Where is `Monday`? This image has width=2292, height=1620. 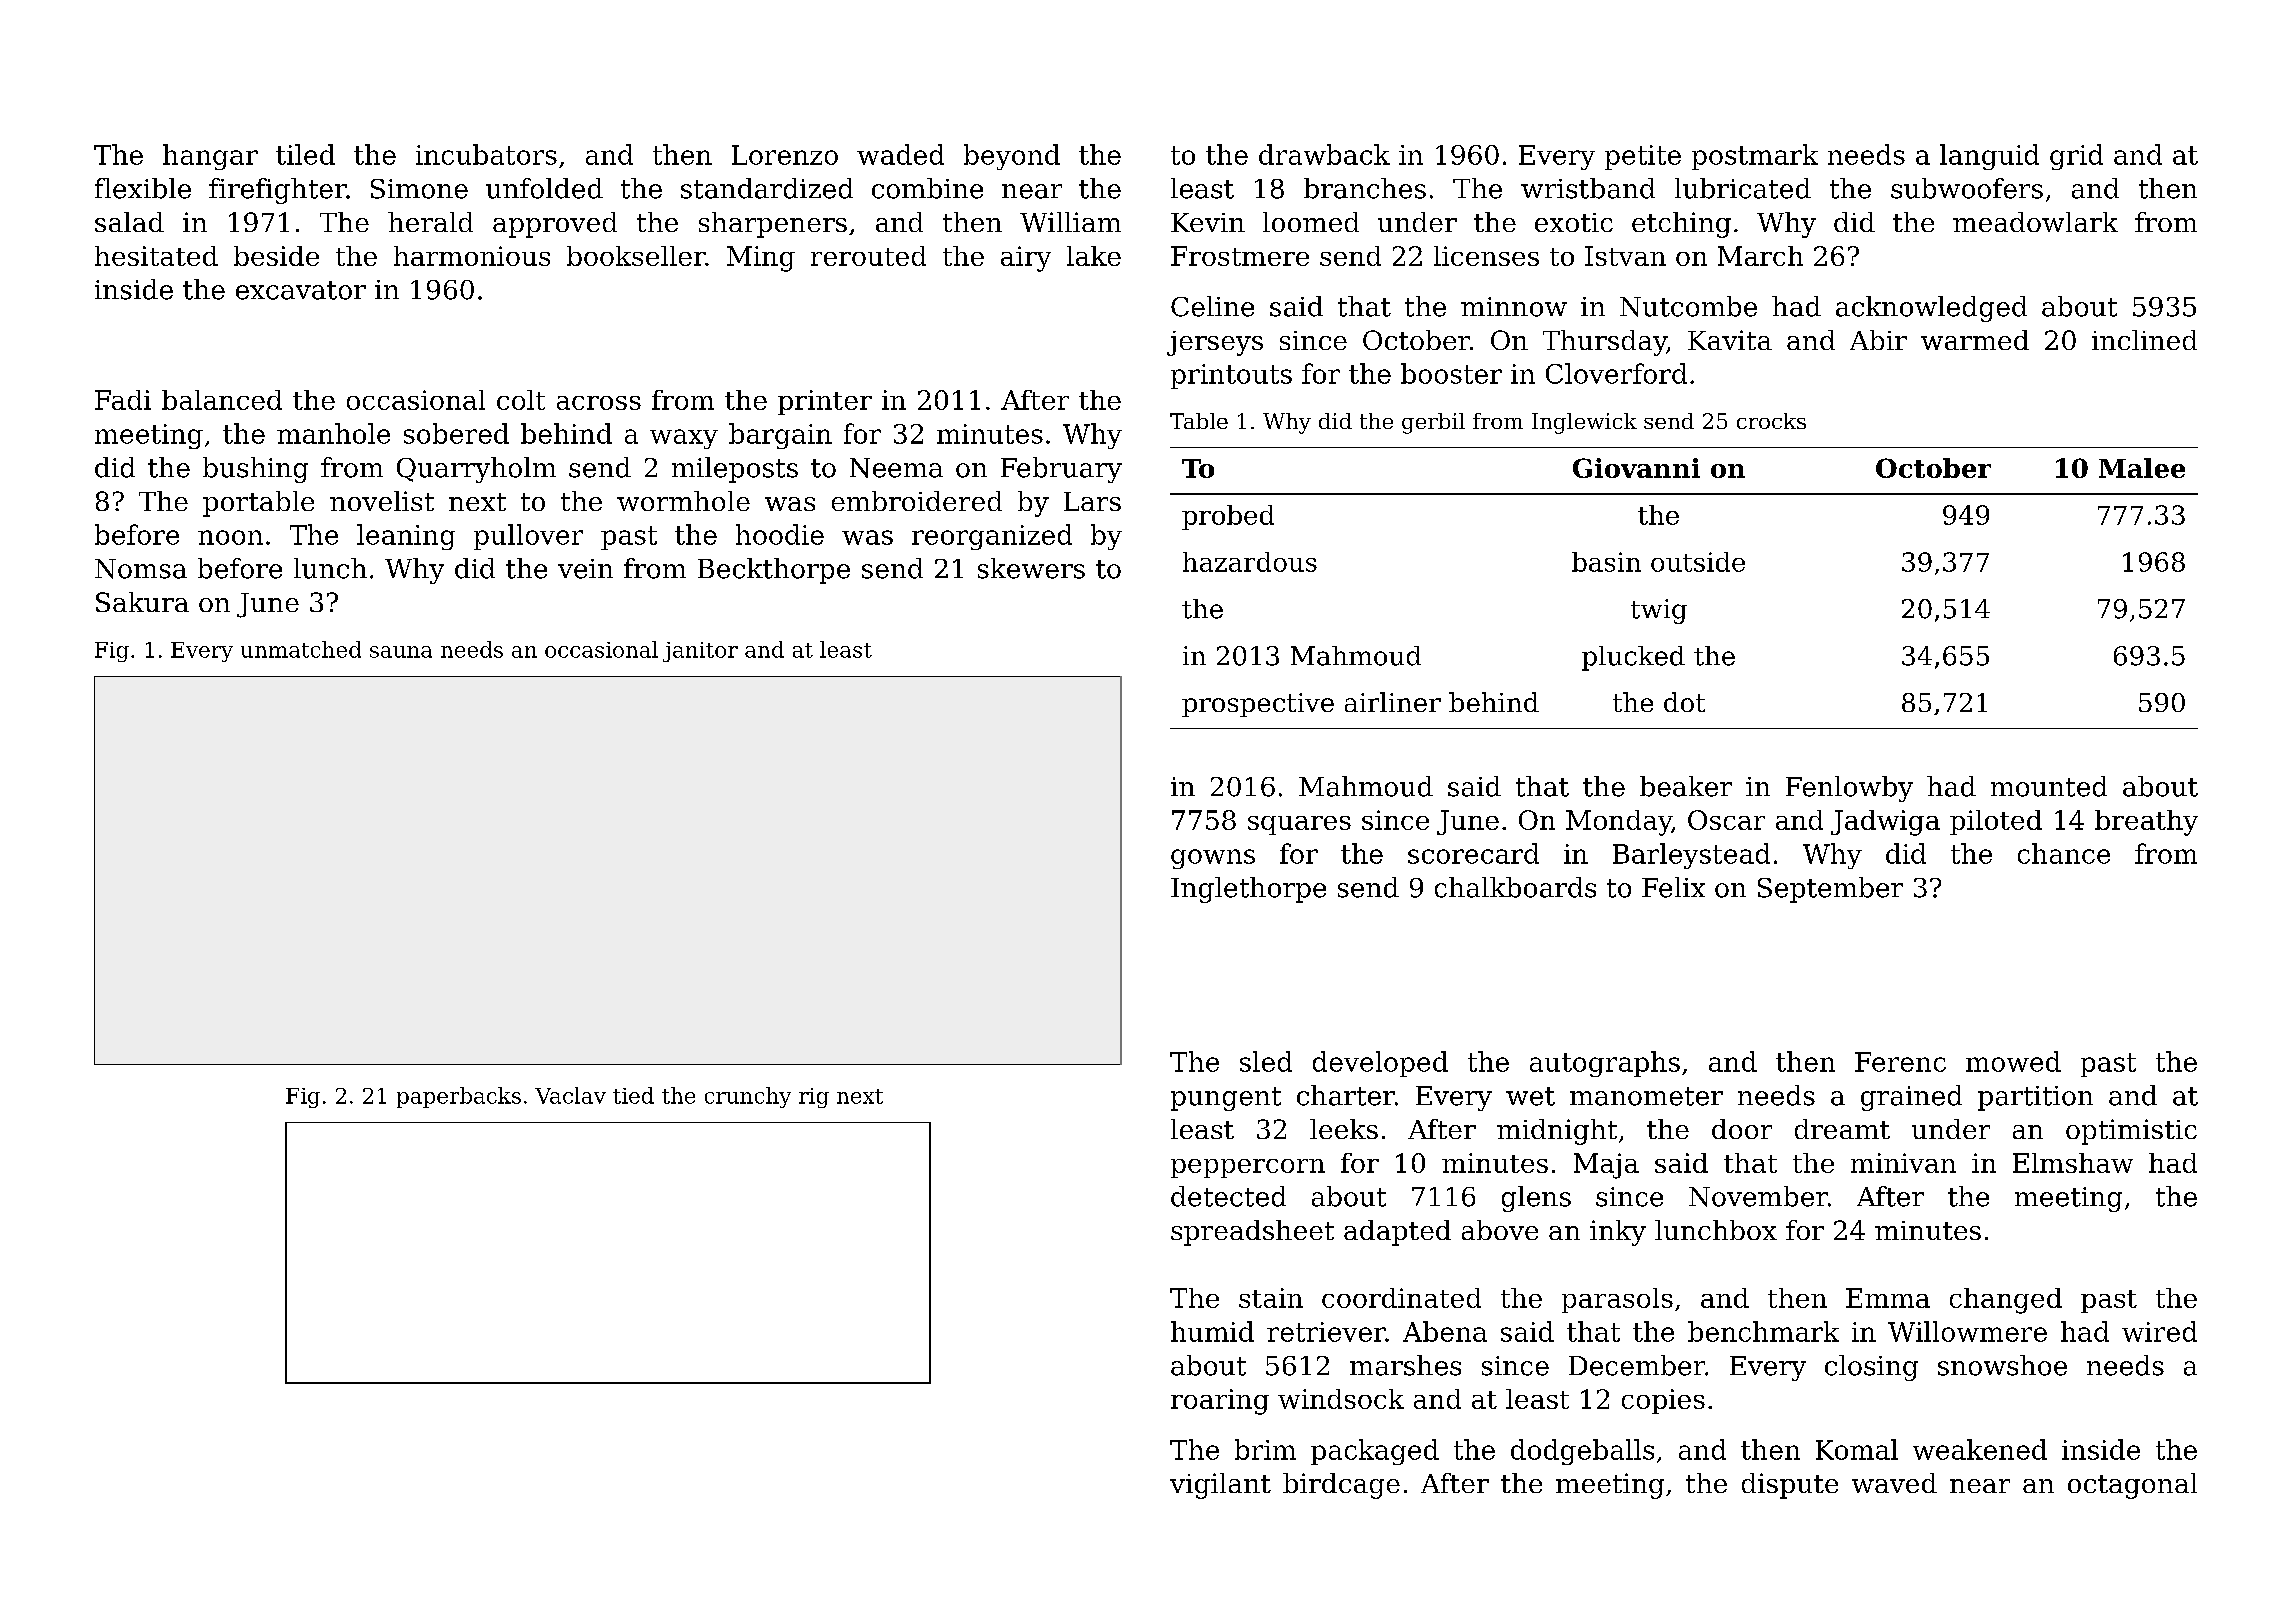
Monday is located at coordinates (1619, 823).
